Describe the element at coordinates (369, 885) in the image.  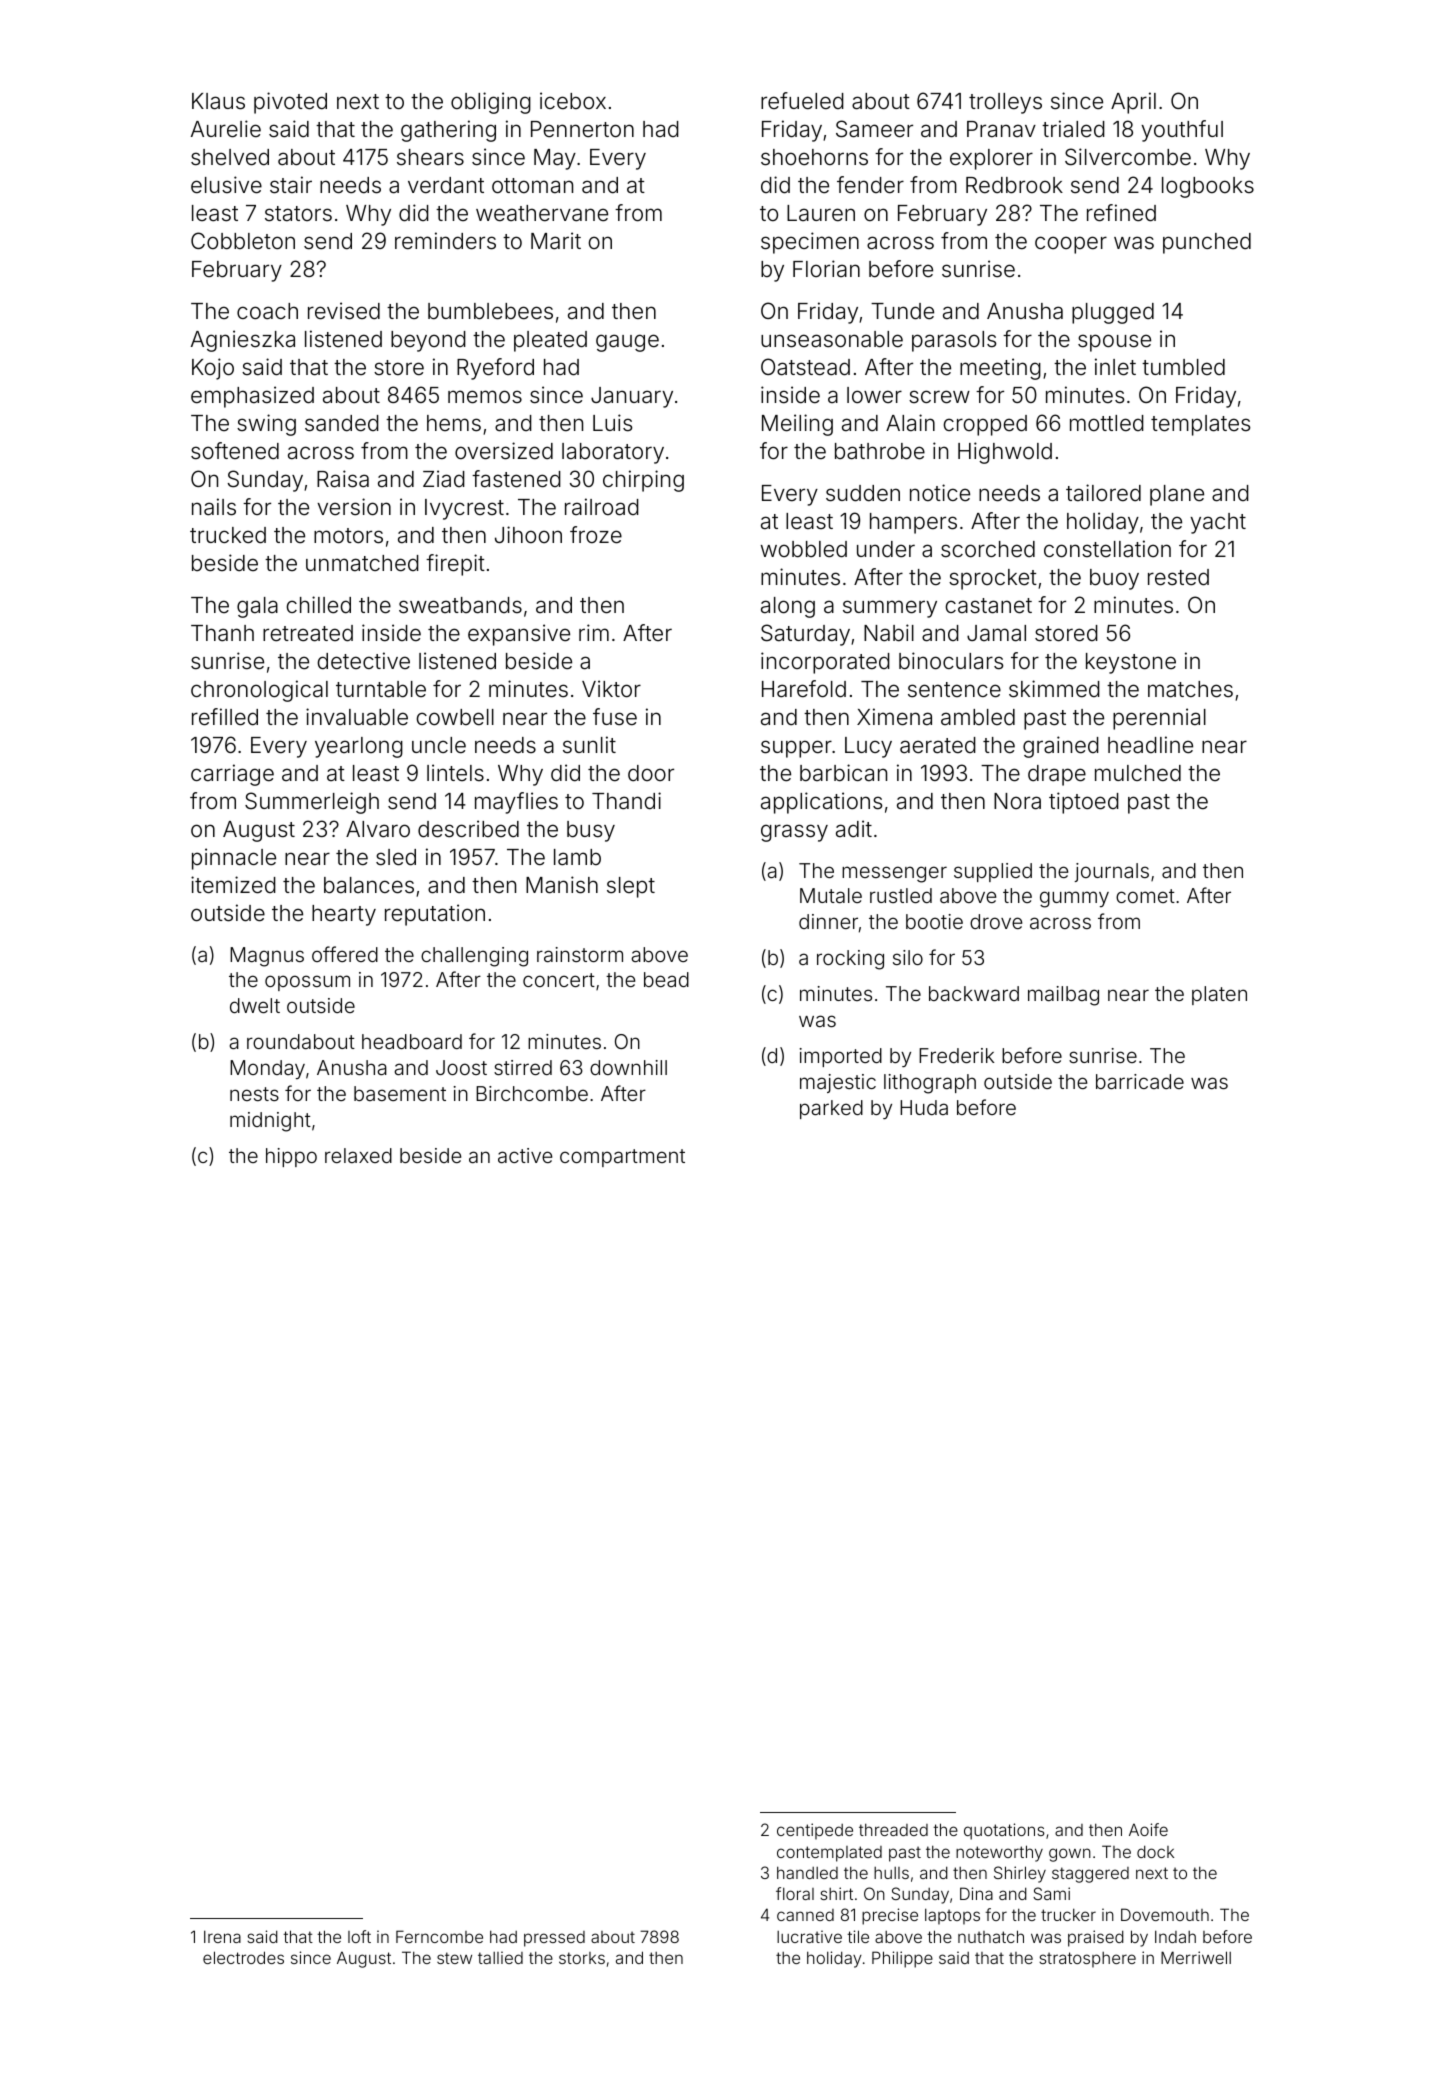
I see `balances` at that location.
